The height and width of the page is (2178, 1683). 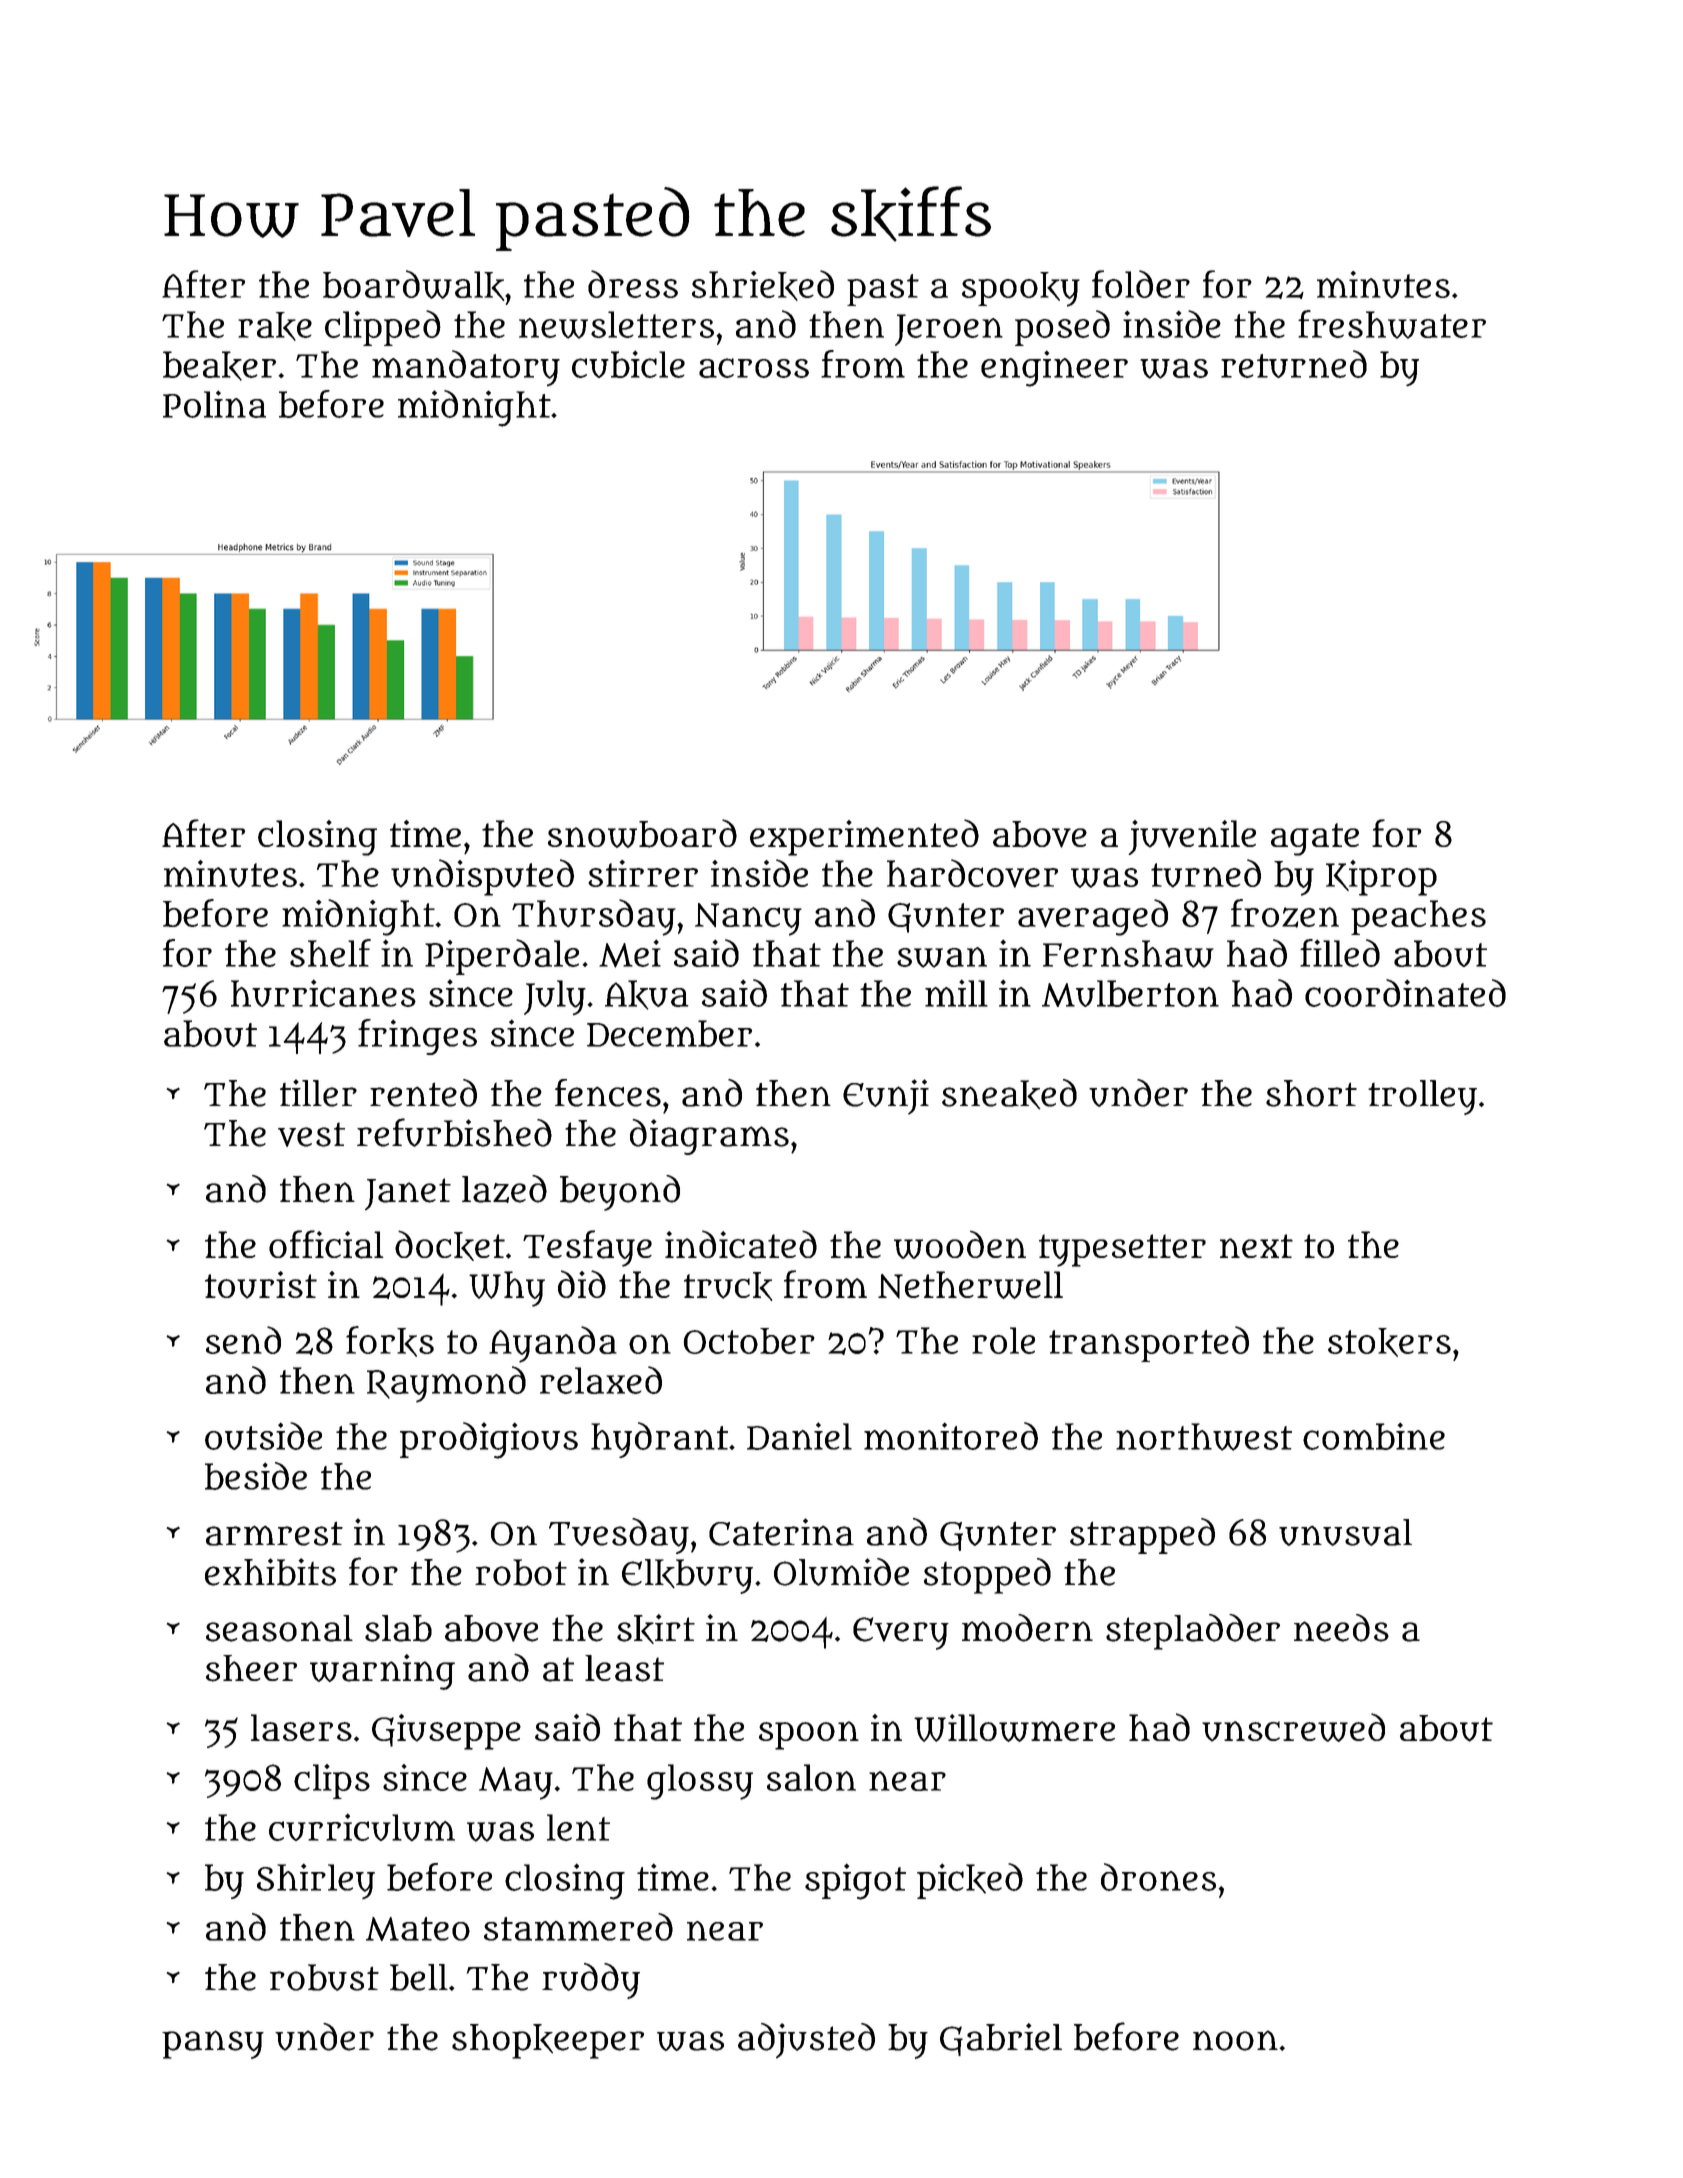 I want to click on engineer, so click(x=1054, y=368).
